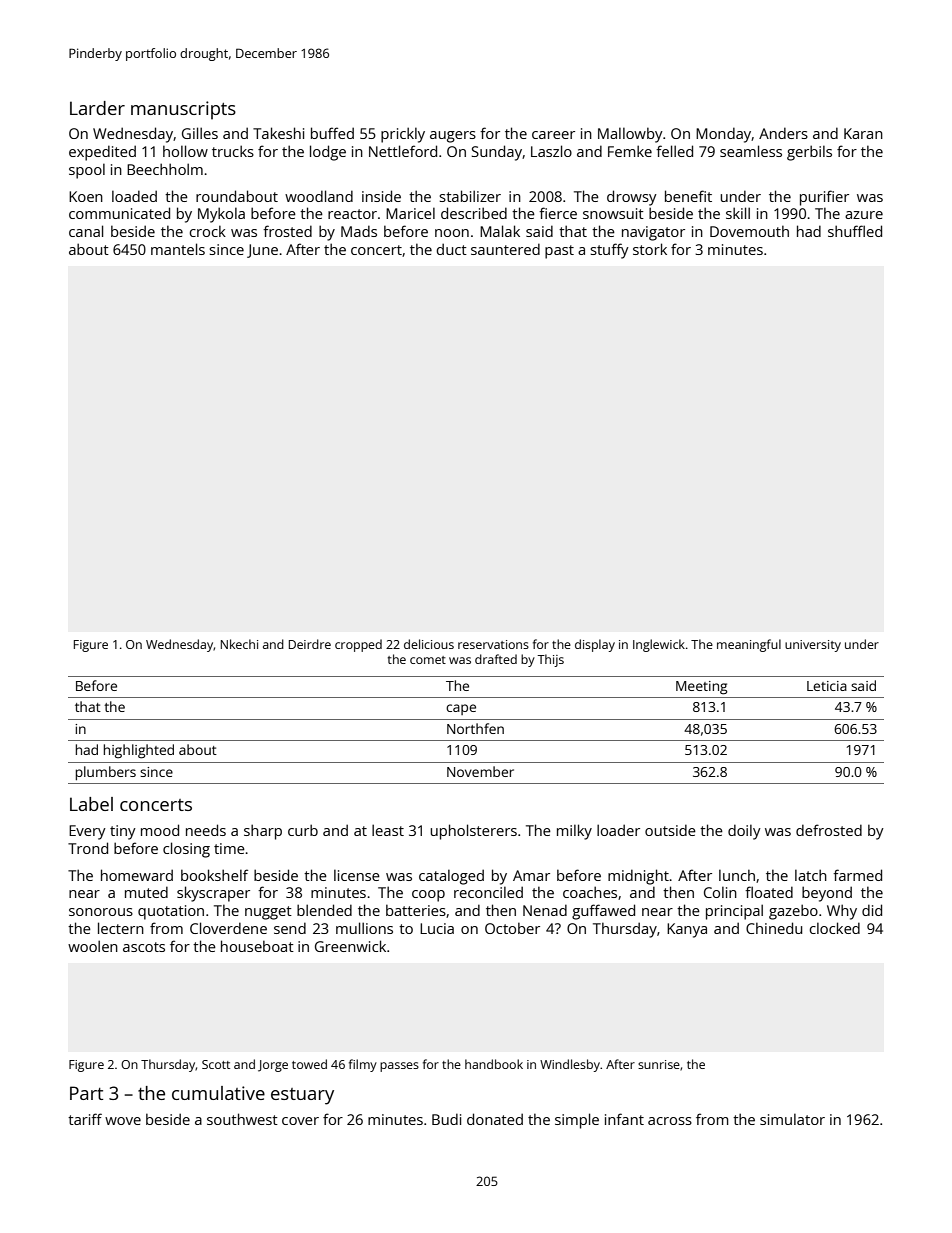 The image size is (952, 1233). I want to click on upholsterers, so click(473, 832).
